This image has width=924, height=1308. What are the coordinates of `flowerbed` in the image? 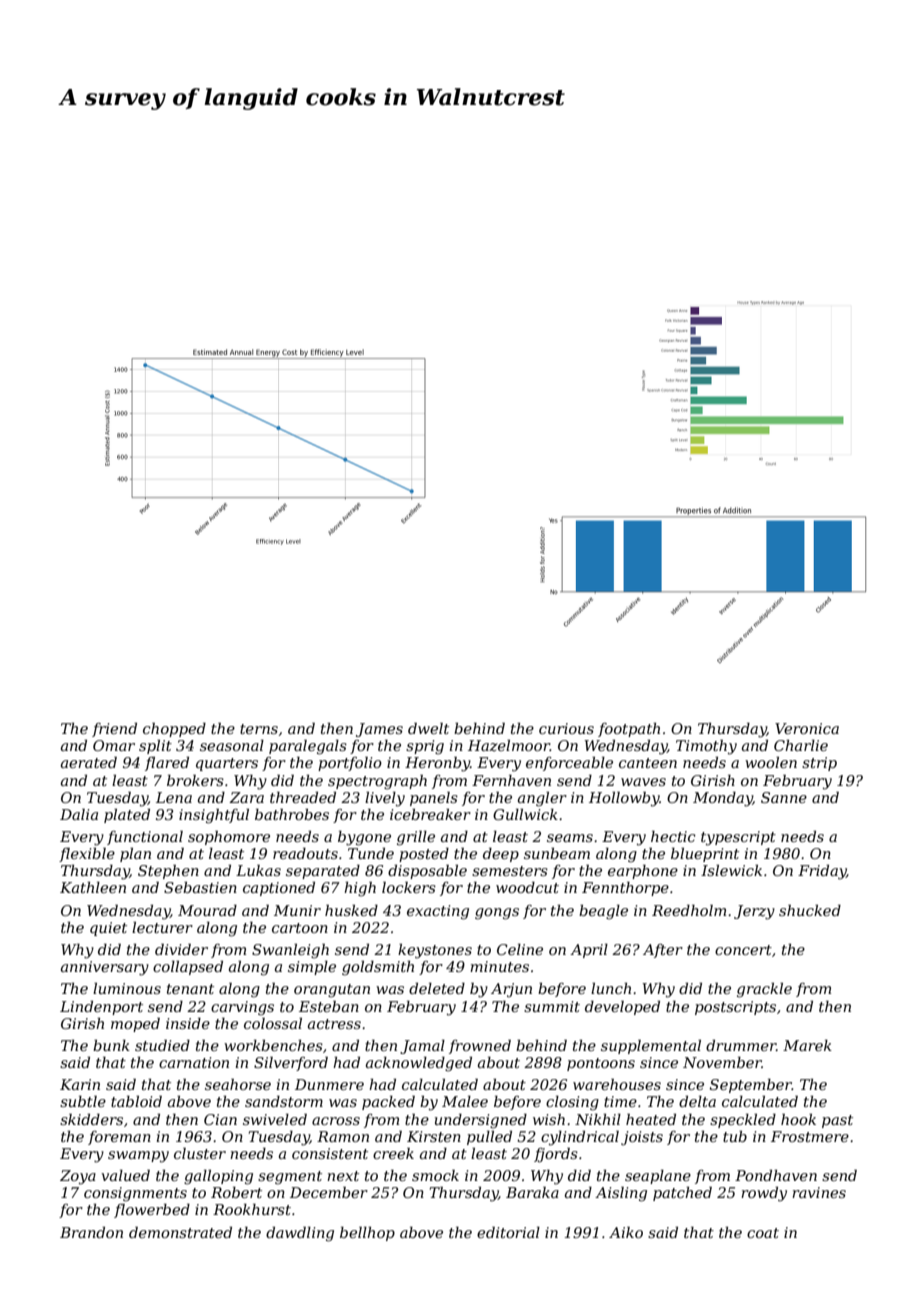 It's located at (152, 1210).
